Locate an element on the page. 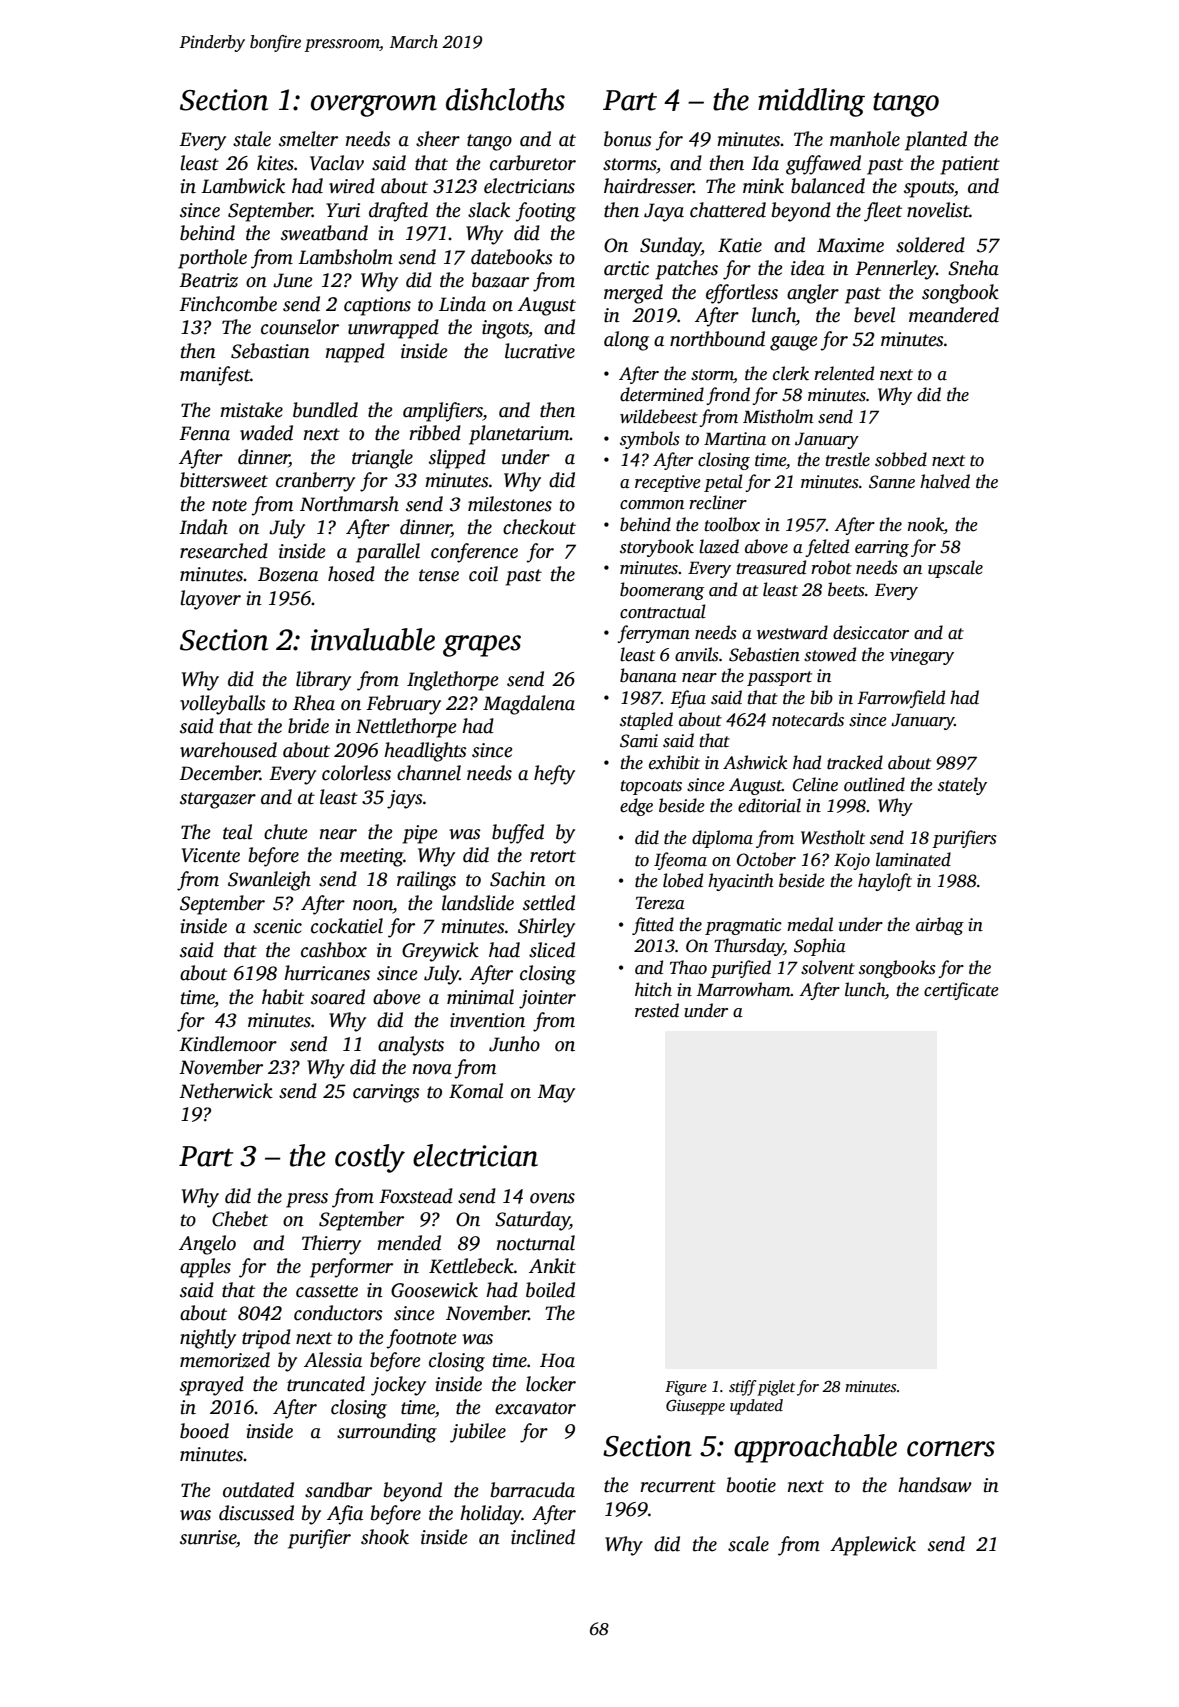  stale is located at coordinates (252, 139).
